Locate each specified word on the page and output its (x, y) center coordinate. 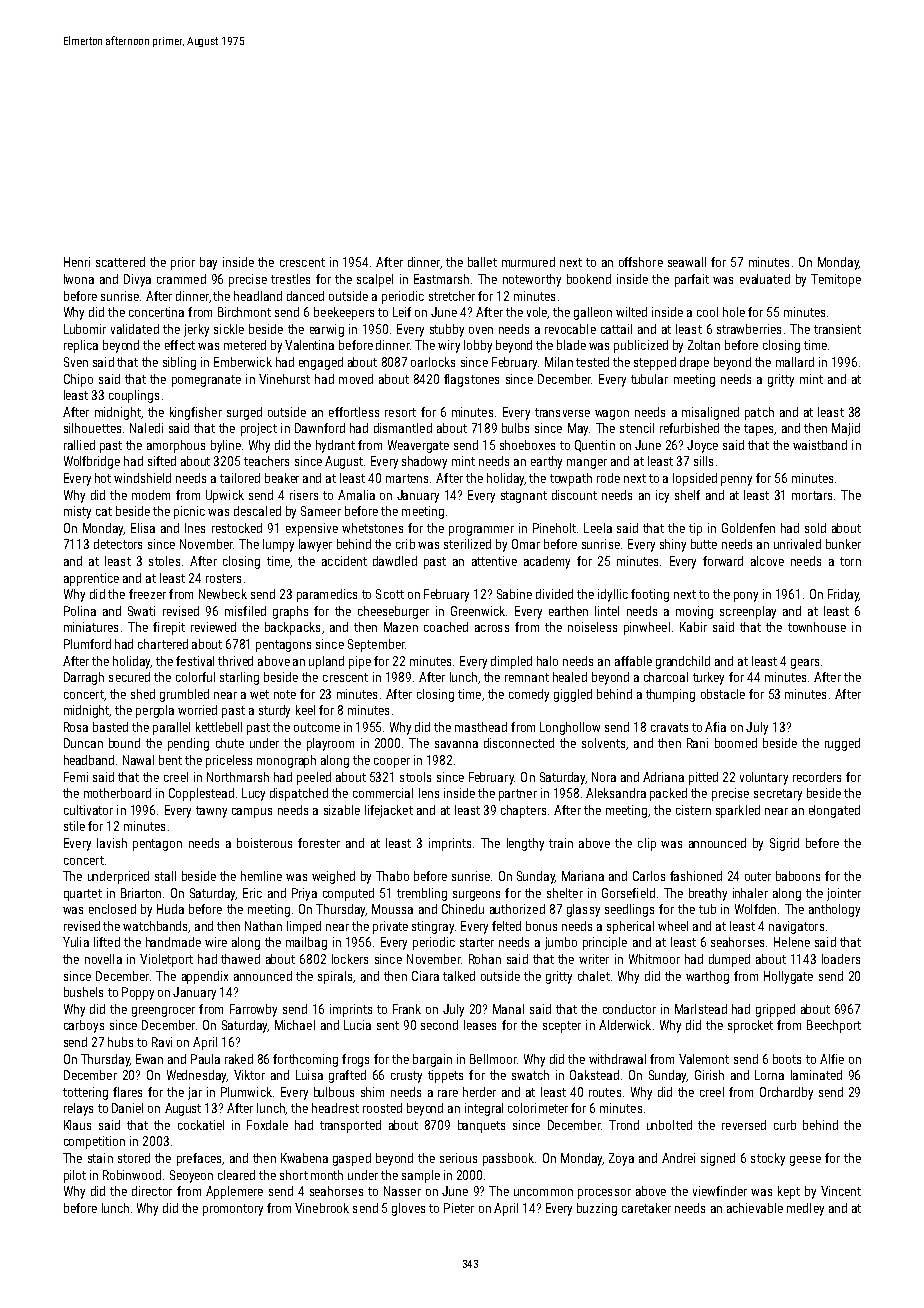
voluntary (764, 778)
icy (662, 496)
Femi (76, 777)
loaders (841, 959)
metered (245, 345)
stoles (164, 561)
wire (216, 942)
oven (481, 330)
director (152, 1191)
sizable (342, 810)
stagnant (524, 497)
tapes (758, 430)
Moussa (392, 909)
